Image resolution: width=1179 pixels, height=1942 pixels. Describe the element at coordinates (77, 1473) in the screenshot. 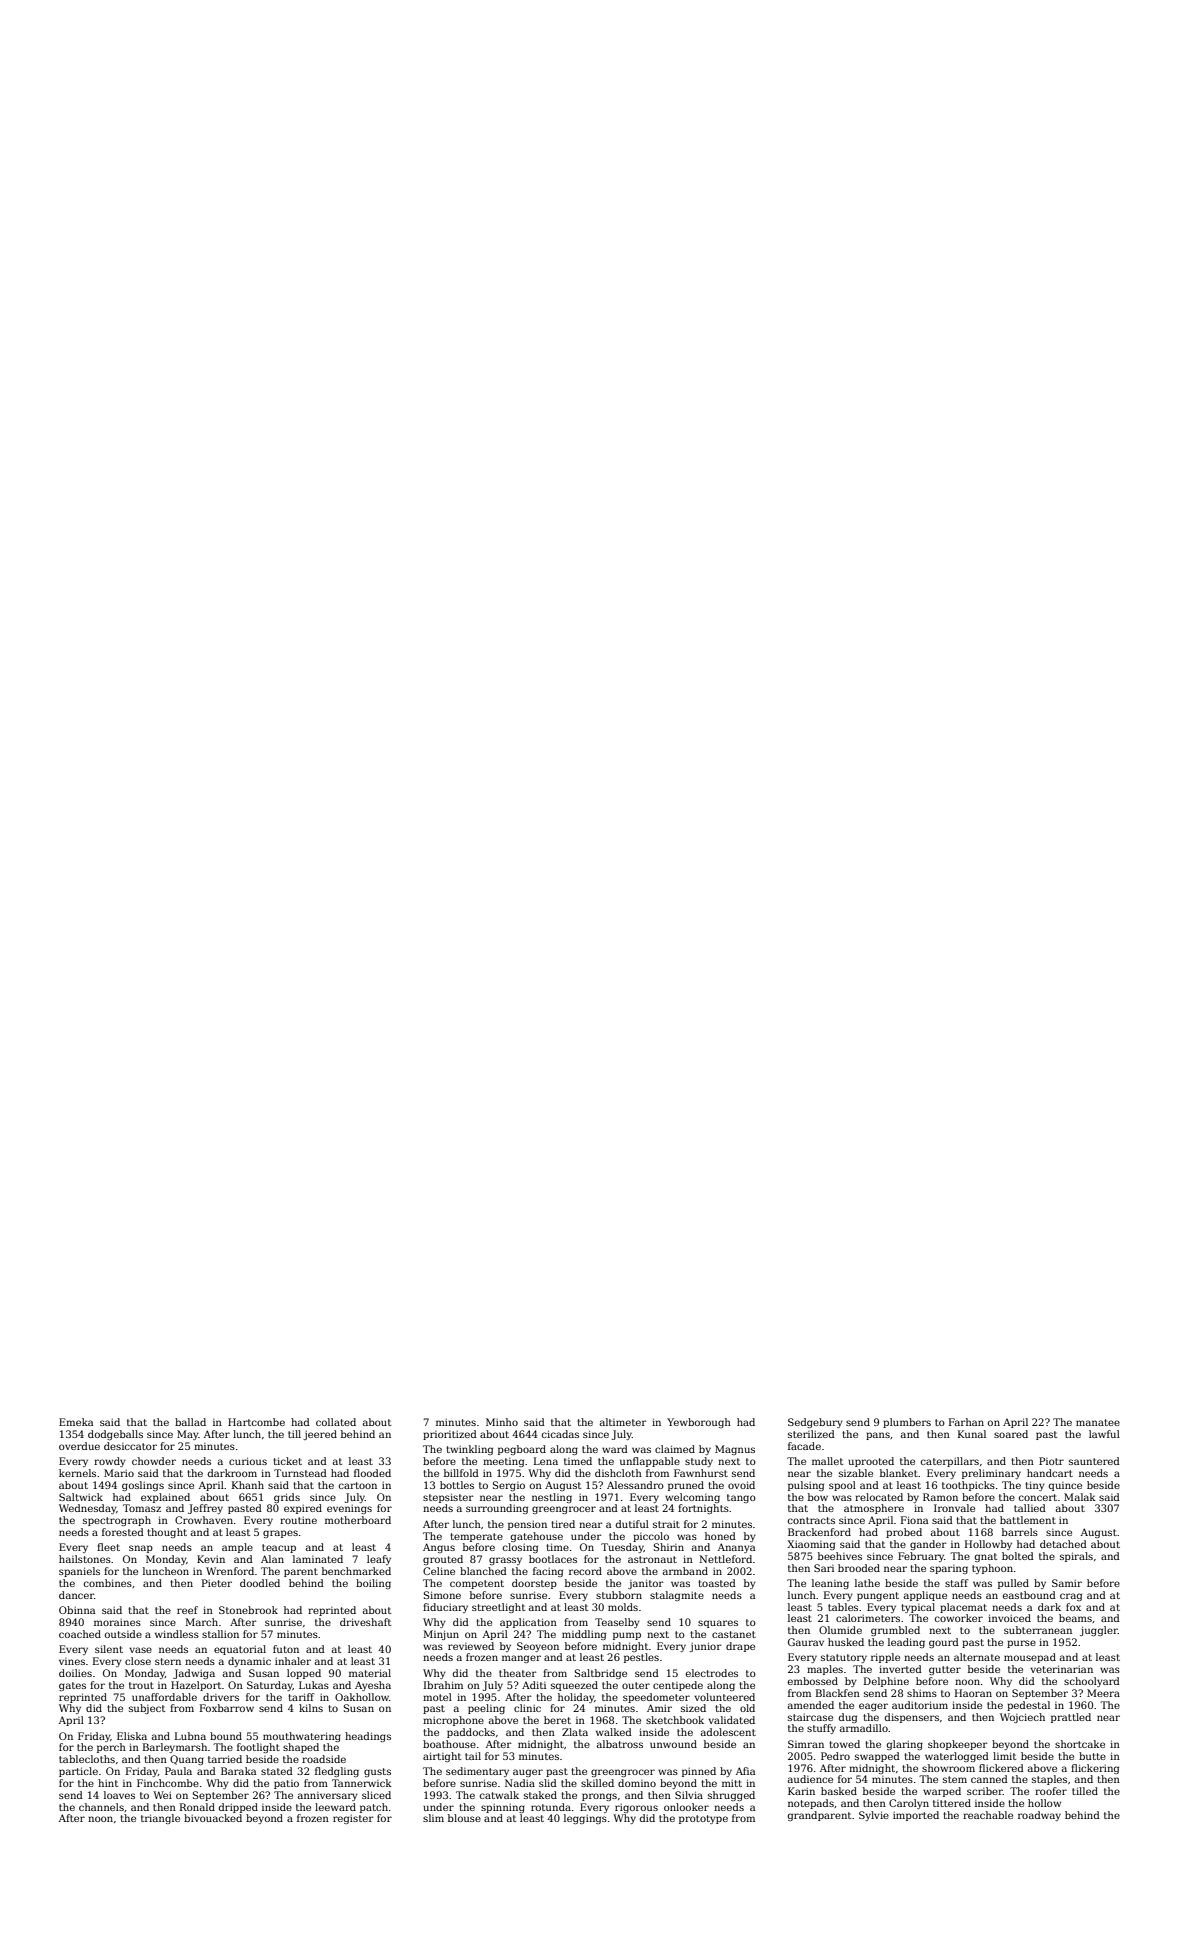

I see `kernels` at that location.
